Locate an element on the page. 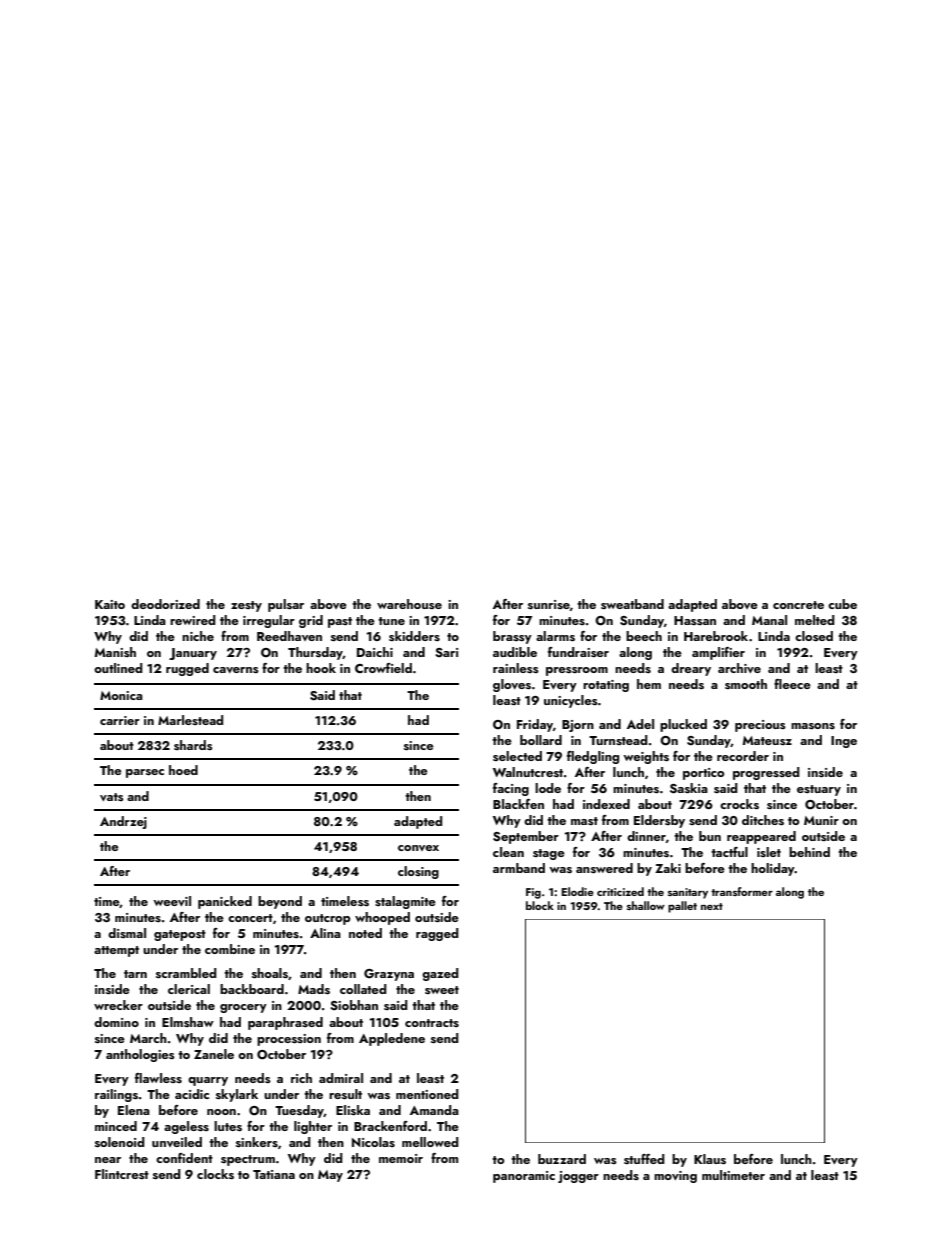 The width and height of the document is (952, 1233). block is located at coordinates (540, 905).
